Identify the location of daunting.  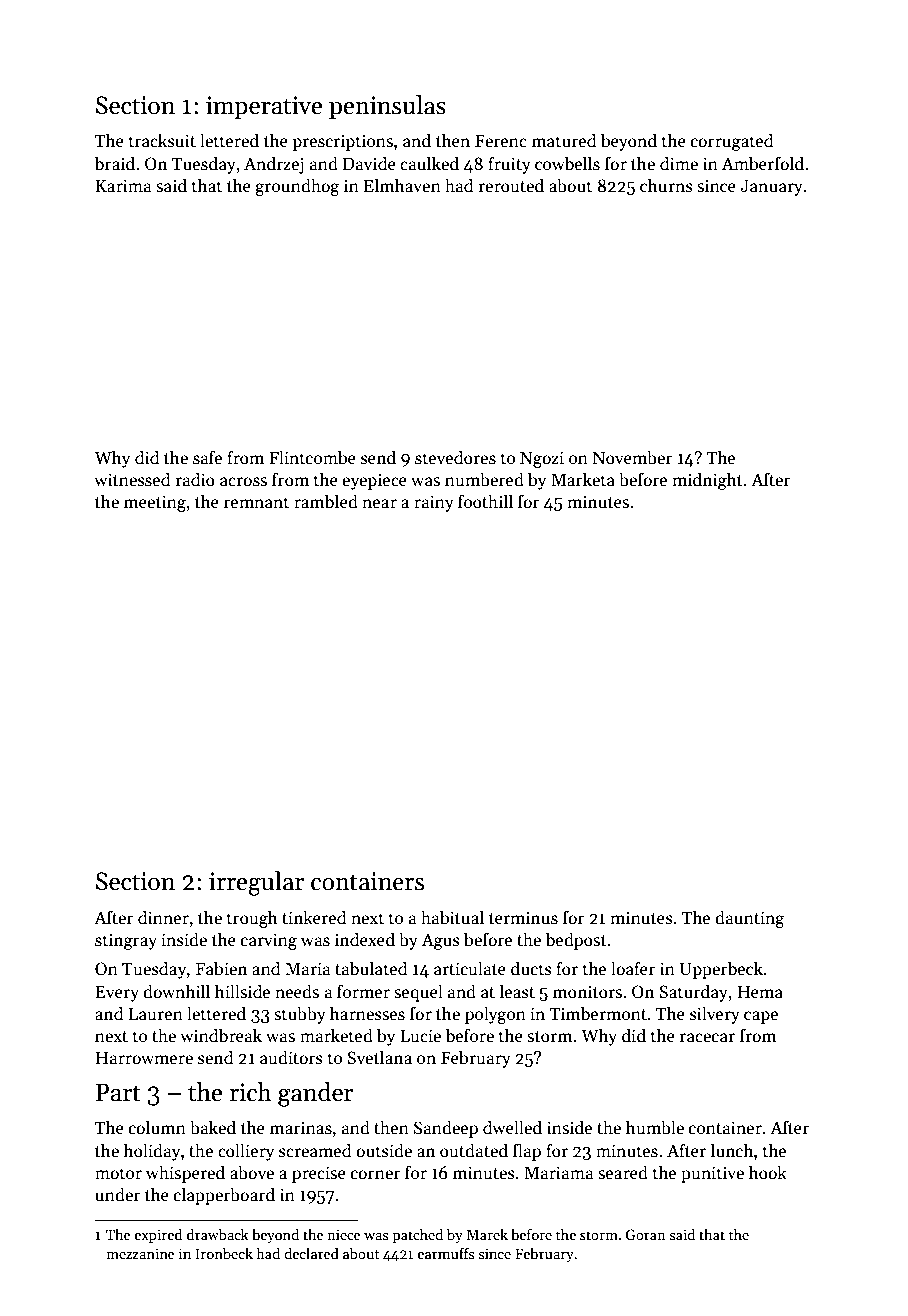
(750, 919).
